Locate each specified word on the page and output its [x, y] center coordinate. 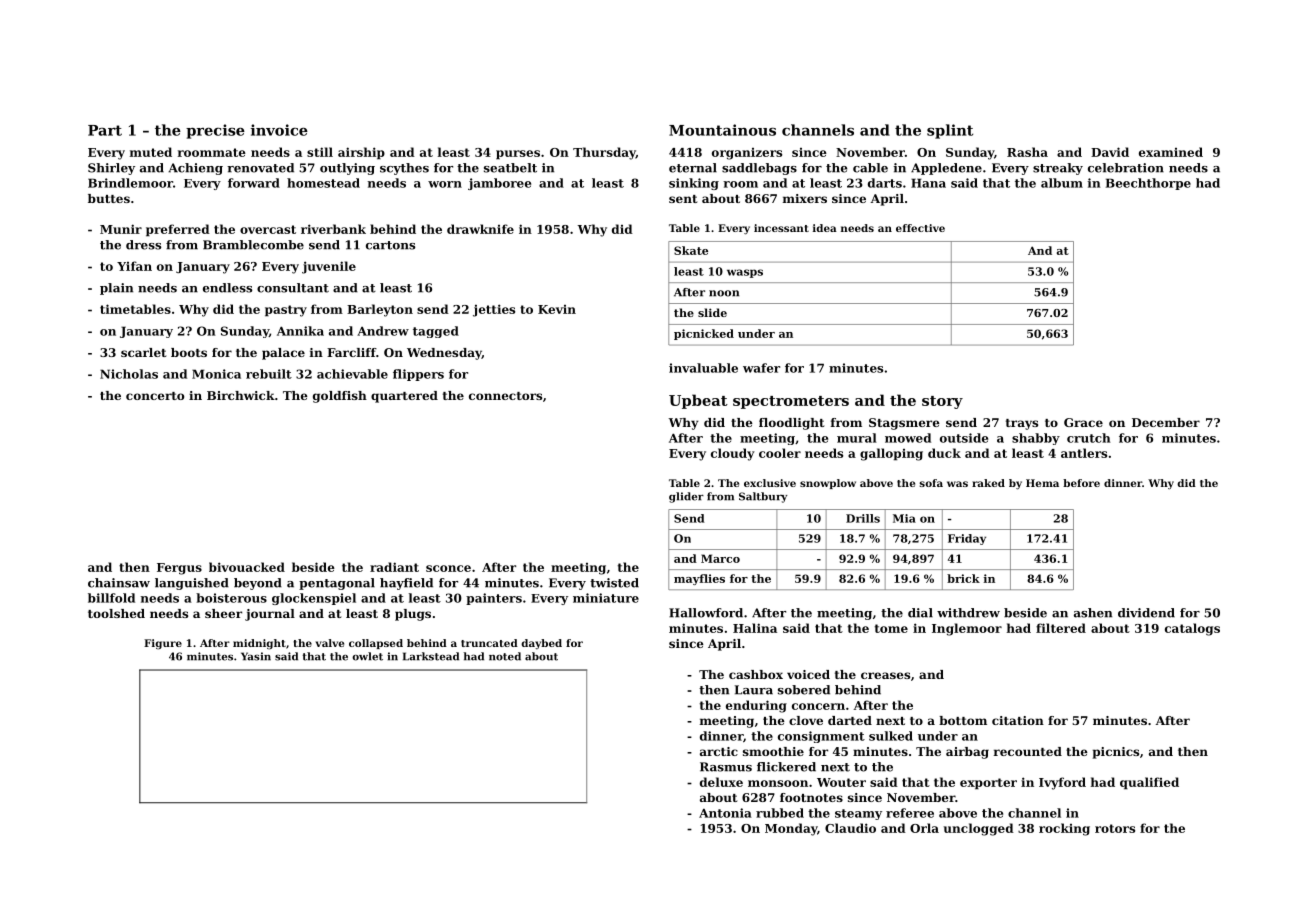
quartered [404, 397]
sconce [448, 568]
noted [505, 656]
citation [1018, 720]
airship [361, 153]
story [942, 402]
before [1081, 483]
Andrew [383, 331]
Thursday [604, 153]
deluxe [721, 782]
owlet [367, 656]
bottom [963, 720]
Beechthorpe [1148, 184]
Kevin [557, 309]
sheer [223, 613]
